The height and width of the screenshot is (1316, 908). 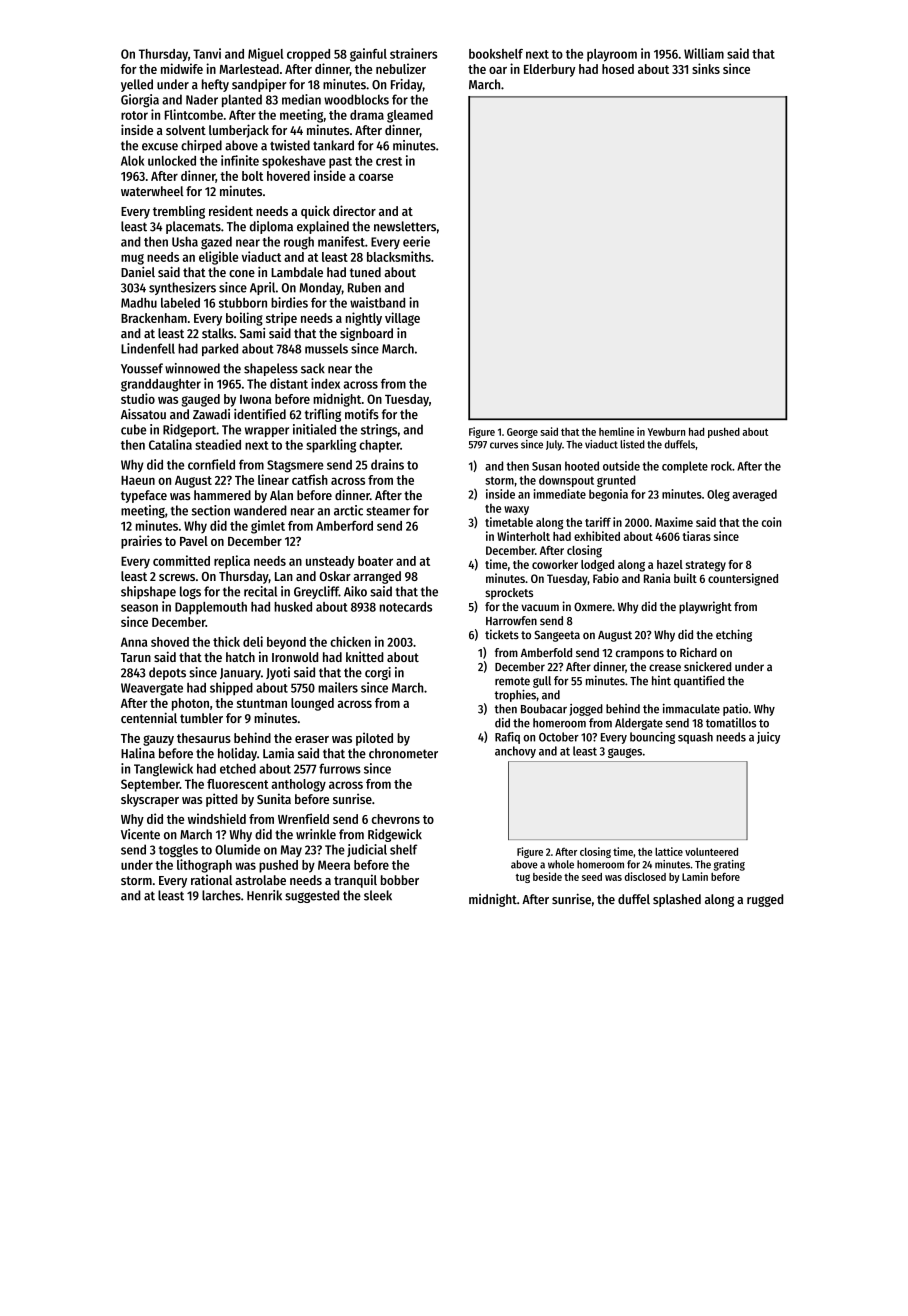 What do you see at coordinates (704, 53) in the screenshot?
I see `William` at bounding box center [704, 53].
